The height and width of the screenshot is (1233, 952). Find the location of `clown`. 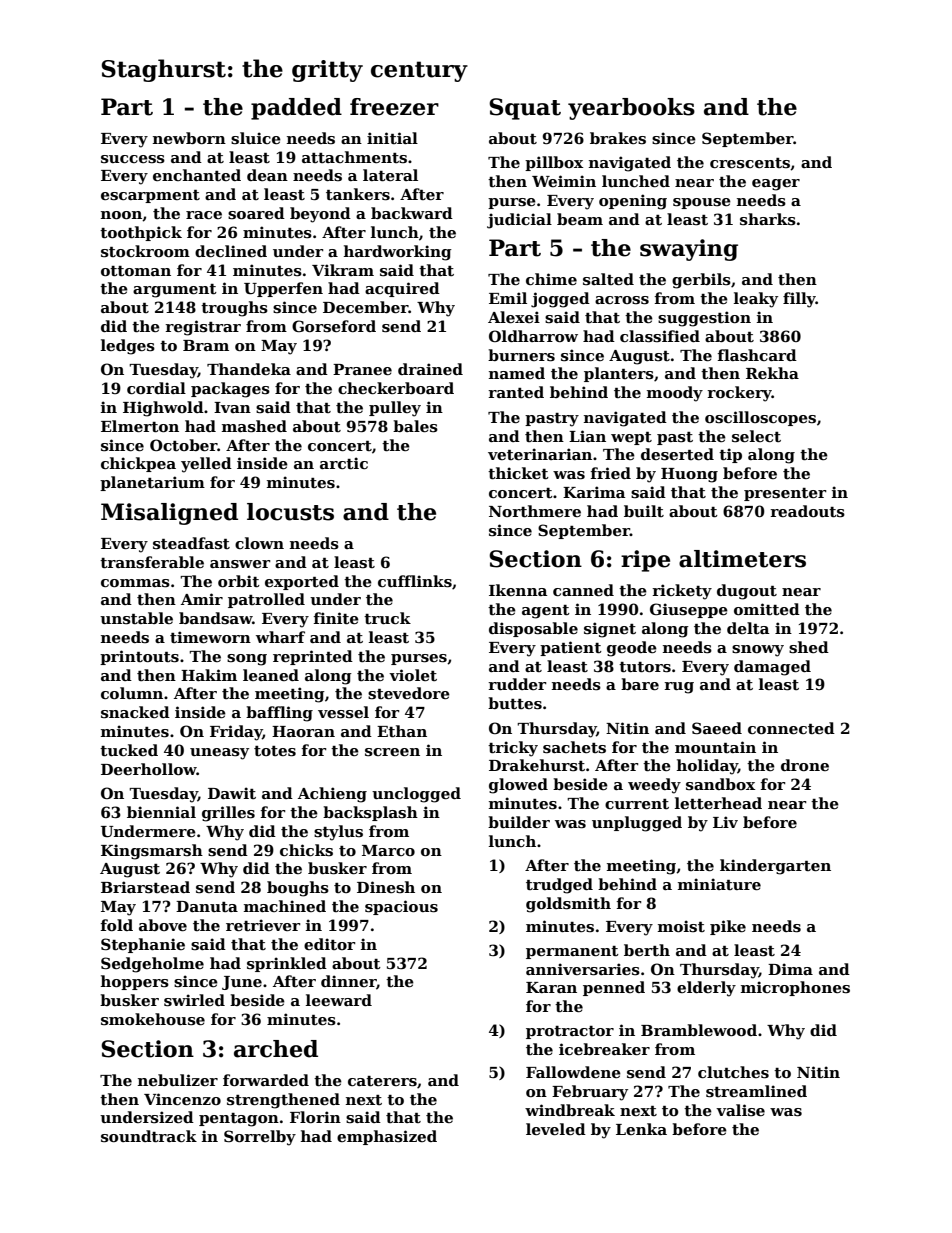

clown is located at coordinates (259, 543).
